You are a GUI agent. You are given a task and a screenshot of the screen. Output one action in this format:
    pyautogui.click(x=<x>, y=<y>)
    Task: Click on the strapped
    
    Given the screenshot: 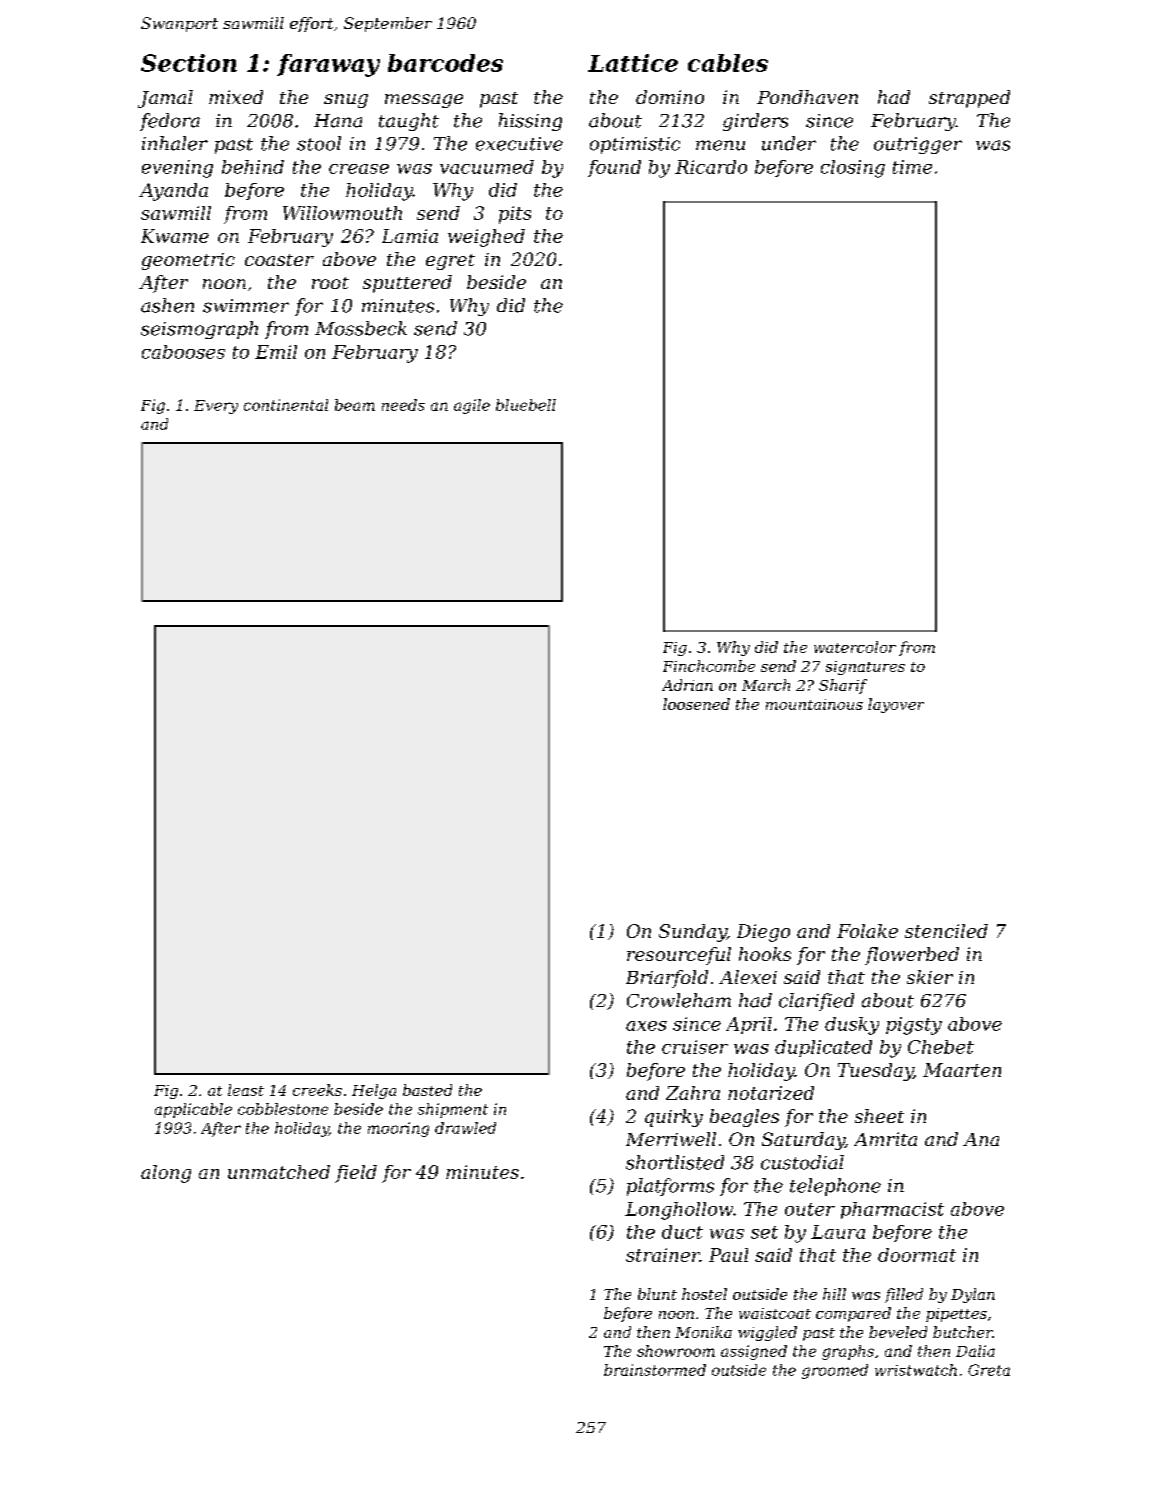 What is the action you would take?
    pyautogui.click(x=969, y=99)
